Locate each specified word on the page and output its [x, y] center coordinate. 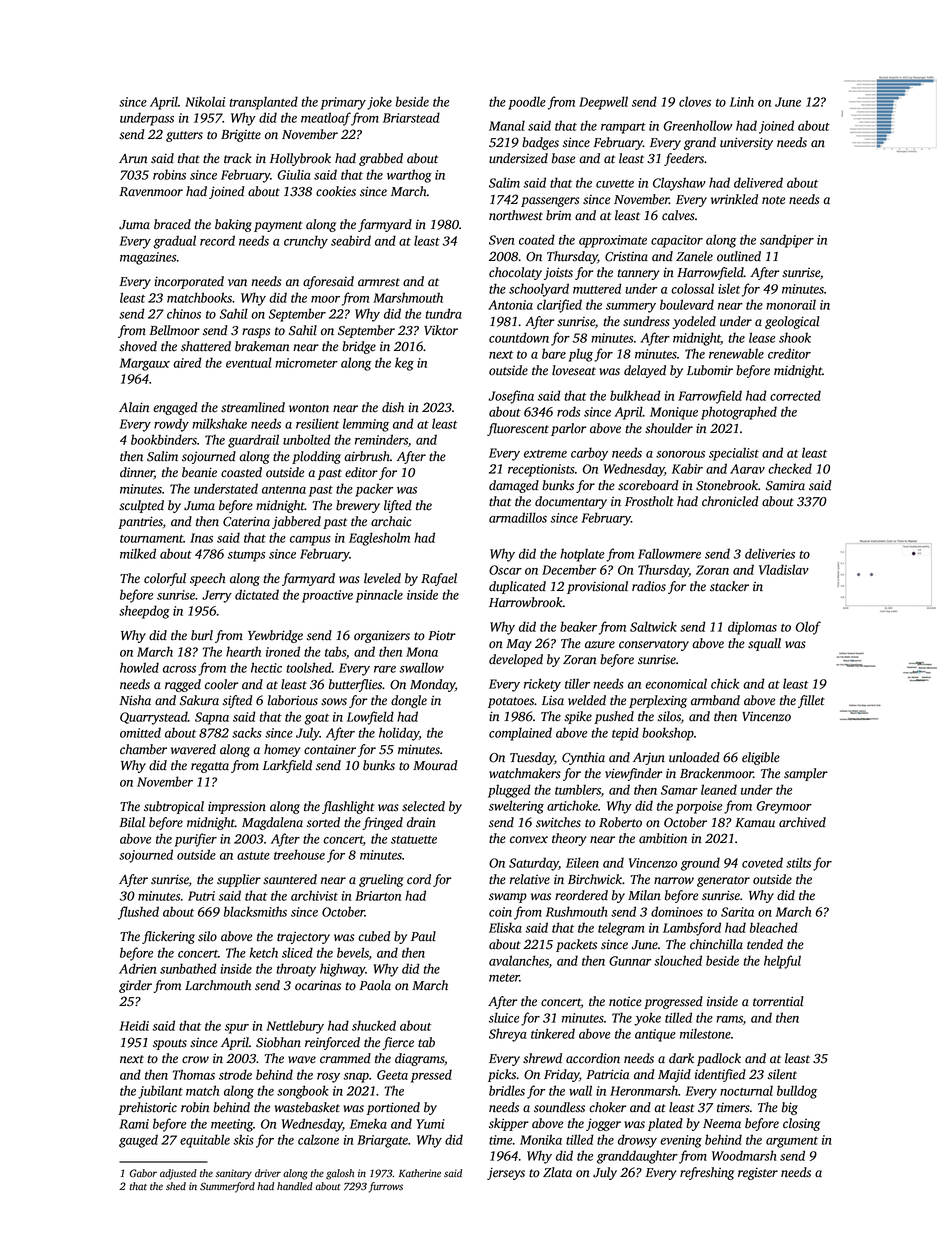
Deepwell [603, 103]
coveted [762, 862]
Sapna [212, 718]
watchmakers [525, 773]
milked [138, 553]
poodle [527, 103]
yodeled [694, 322]
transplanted [263, 103]
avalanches [519, 960]
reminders [381, 439]
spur [237, 1029]
